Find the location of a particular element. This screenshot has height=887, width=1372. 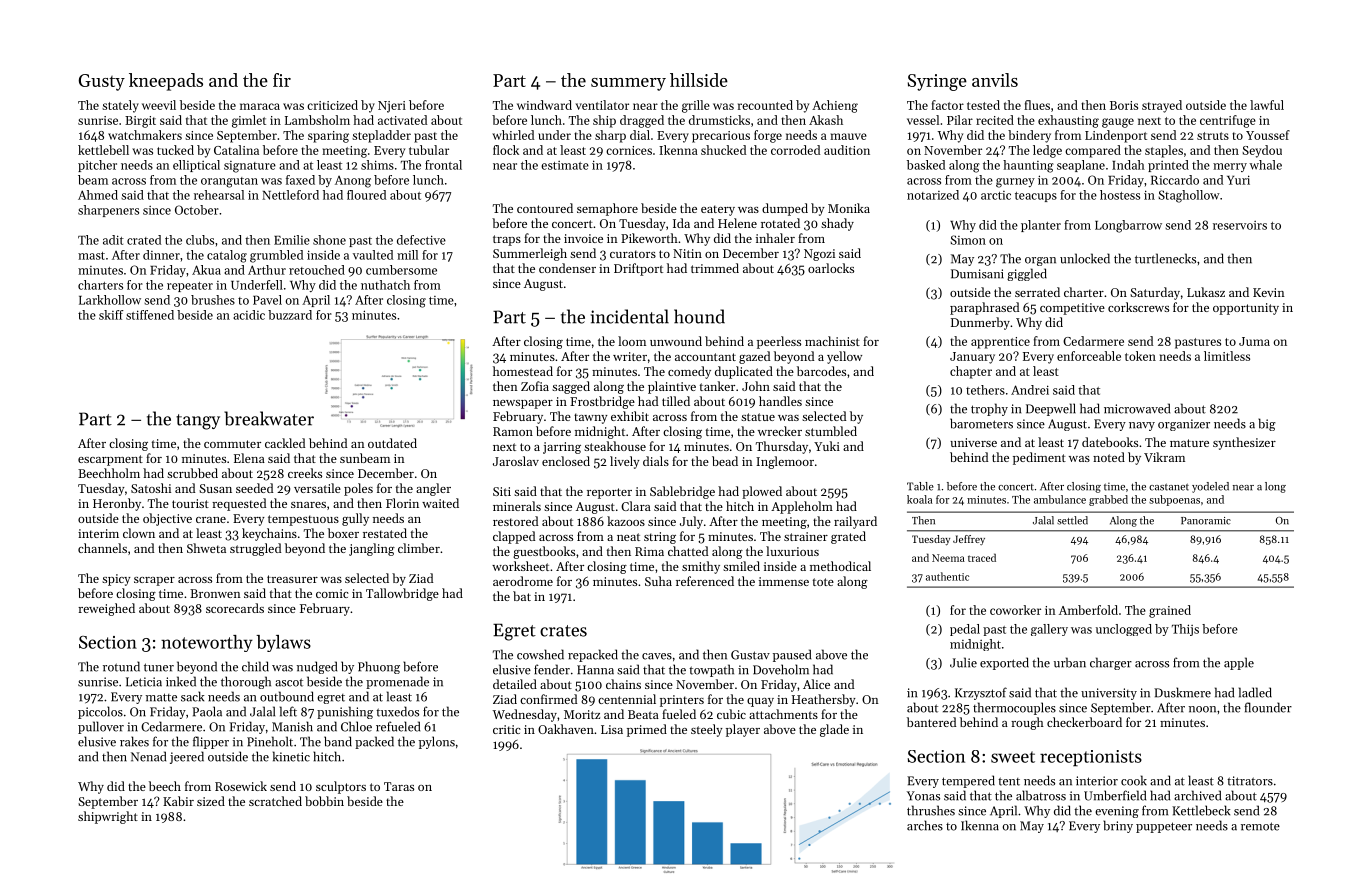

ladled is located at coordinates (1255, 692).
